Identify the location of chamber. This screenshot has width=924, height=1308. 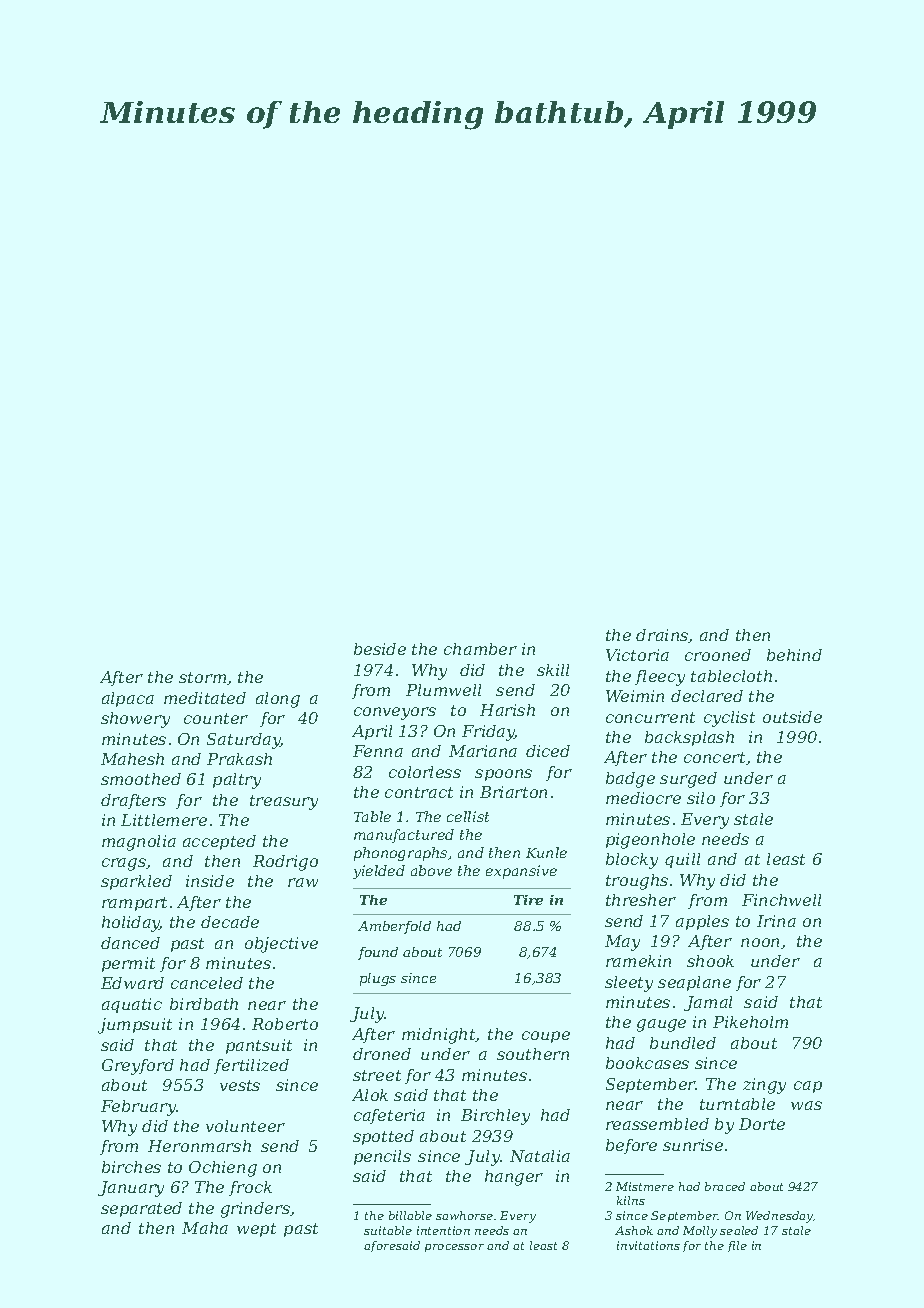
(480, 649).
